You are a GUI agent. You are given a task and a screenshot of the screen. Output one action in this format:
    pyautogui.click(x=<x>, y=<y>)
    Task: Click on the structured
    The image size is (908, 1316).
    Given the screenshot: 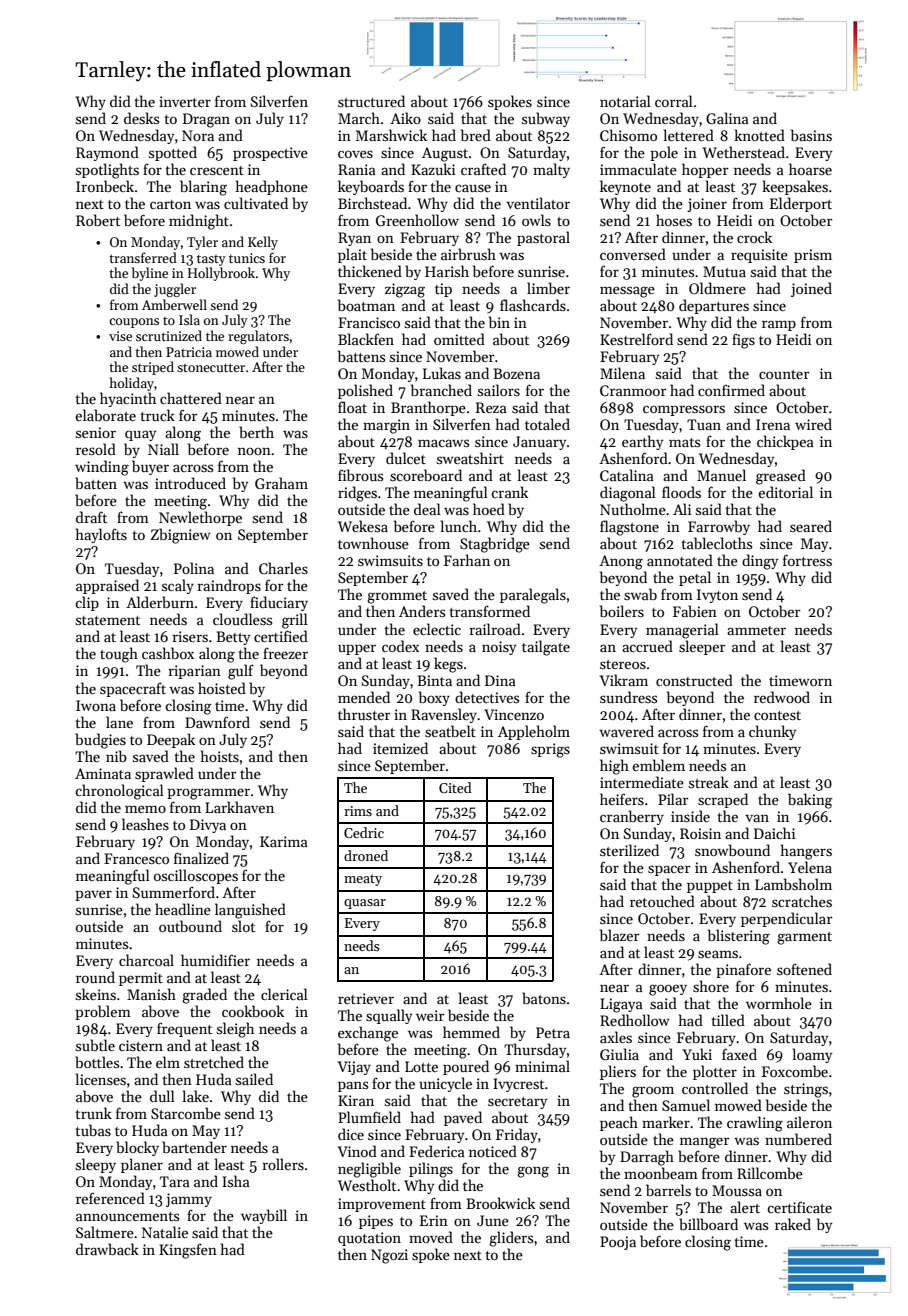 What is the action you would take?
    pyautogui.click(x=371, y=101)
